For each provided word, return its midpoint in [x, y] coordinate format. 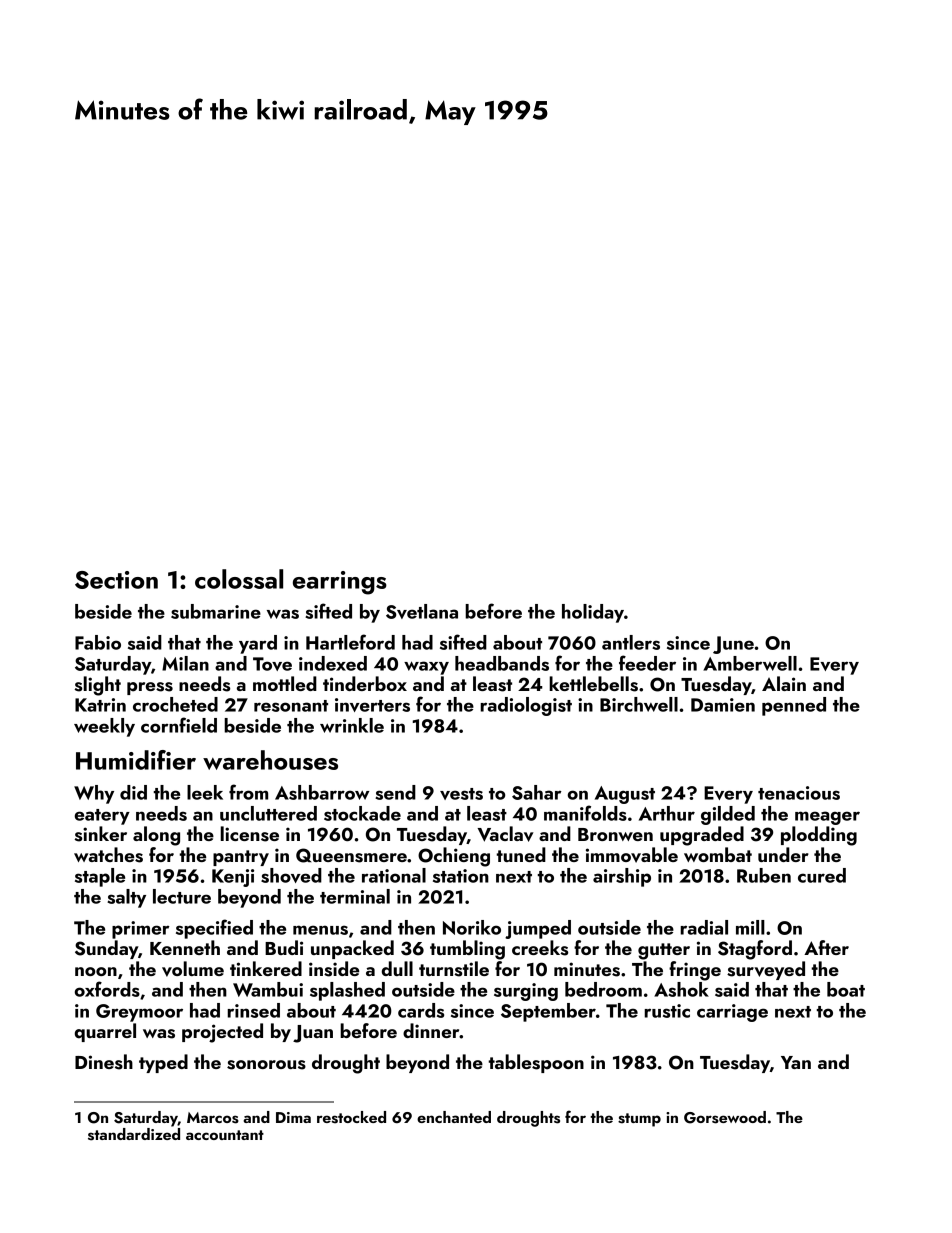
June [733, 645]
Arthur [667, 813]
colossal [239, 579]
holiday [593, 613]
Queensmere [351, 855]
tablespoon [536, 1063]
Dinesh [104, 1062]
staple [100, 877]
